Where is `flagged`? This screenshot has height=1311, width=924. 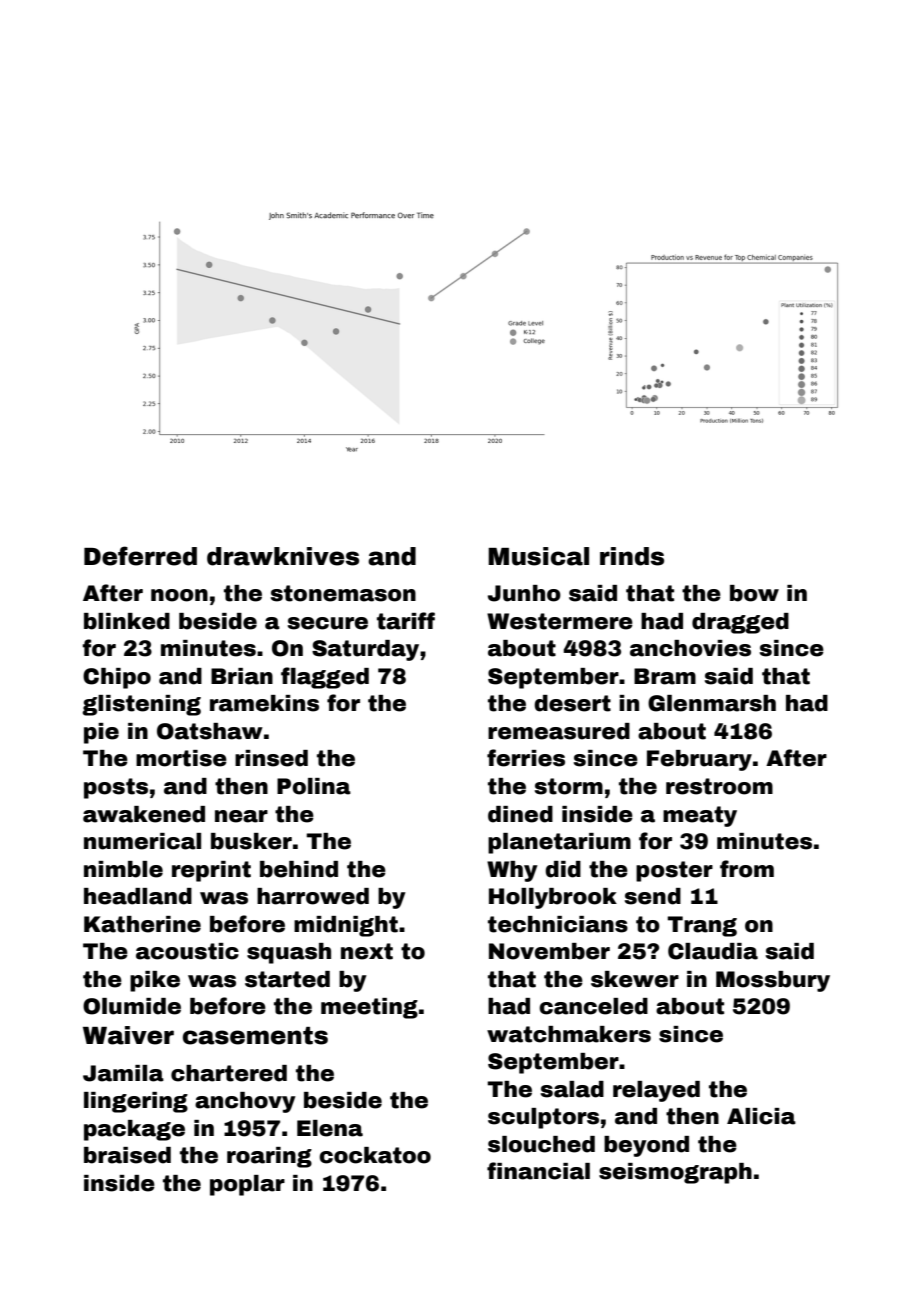
flagged is located at coordinates (325, 678).
